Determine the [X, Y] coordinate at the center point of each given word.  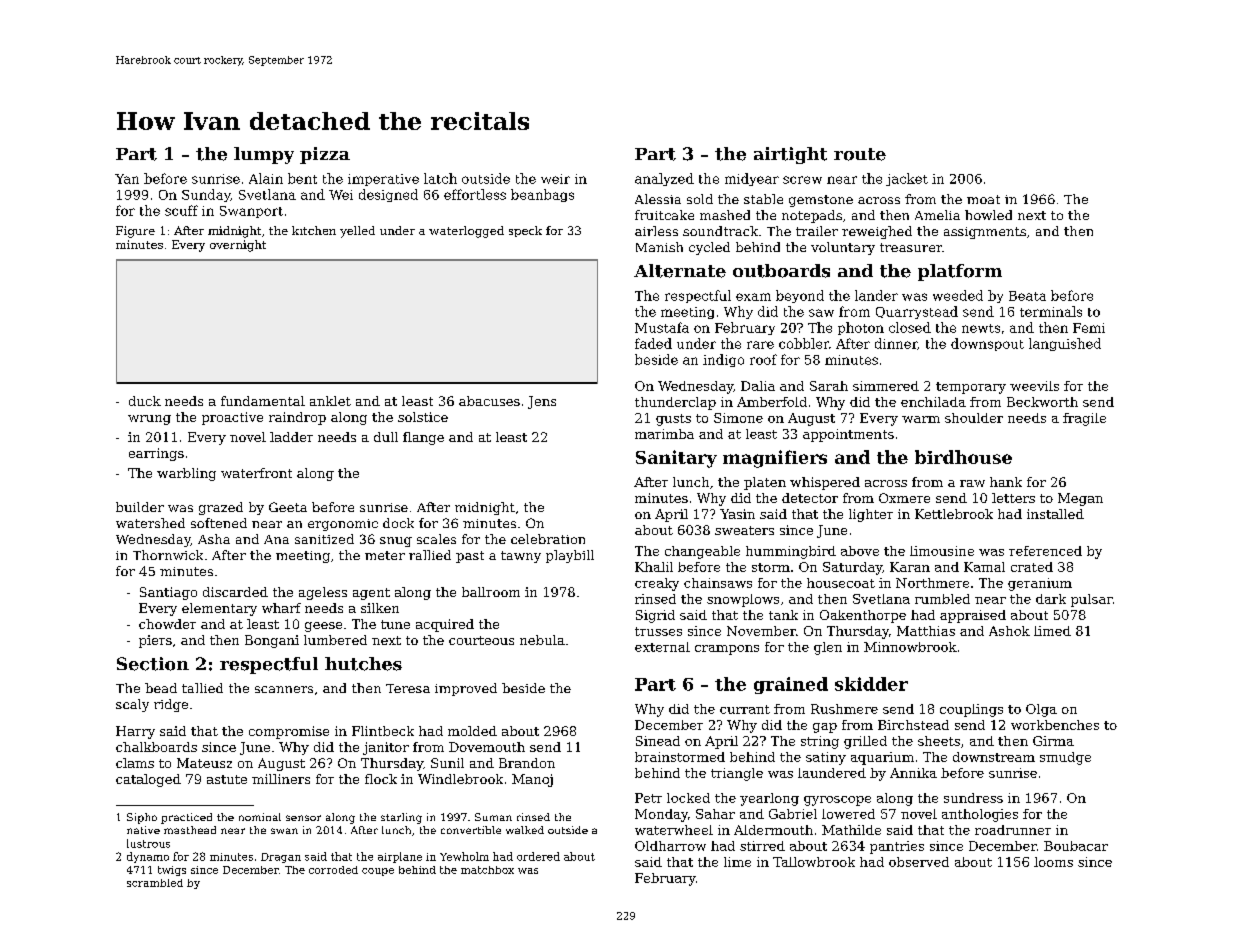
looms [1053, 862]
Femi [1089, 328]
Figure [135, 232]
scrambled [155, 883]
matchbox [487, 870]
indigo [723, 360]
